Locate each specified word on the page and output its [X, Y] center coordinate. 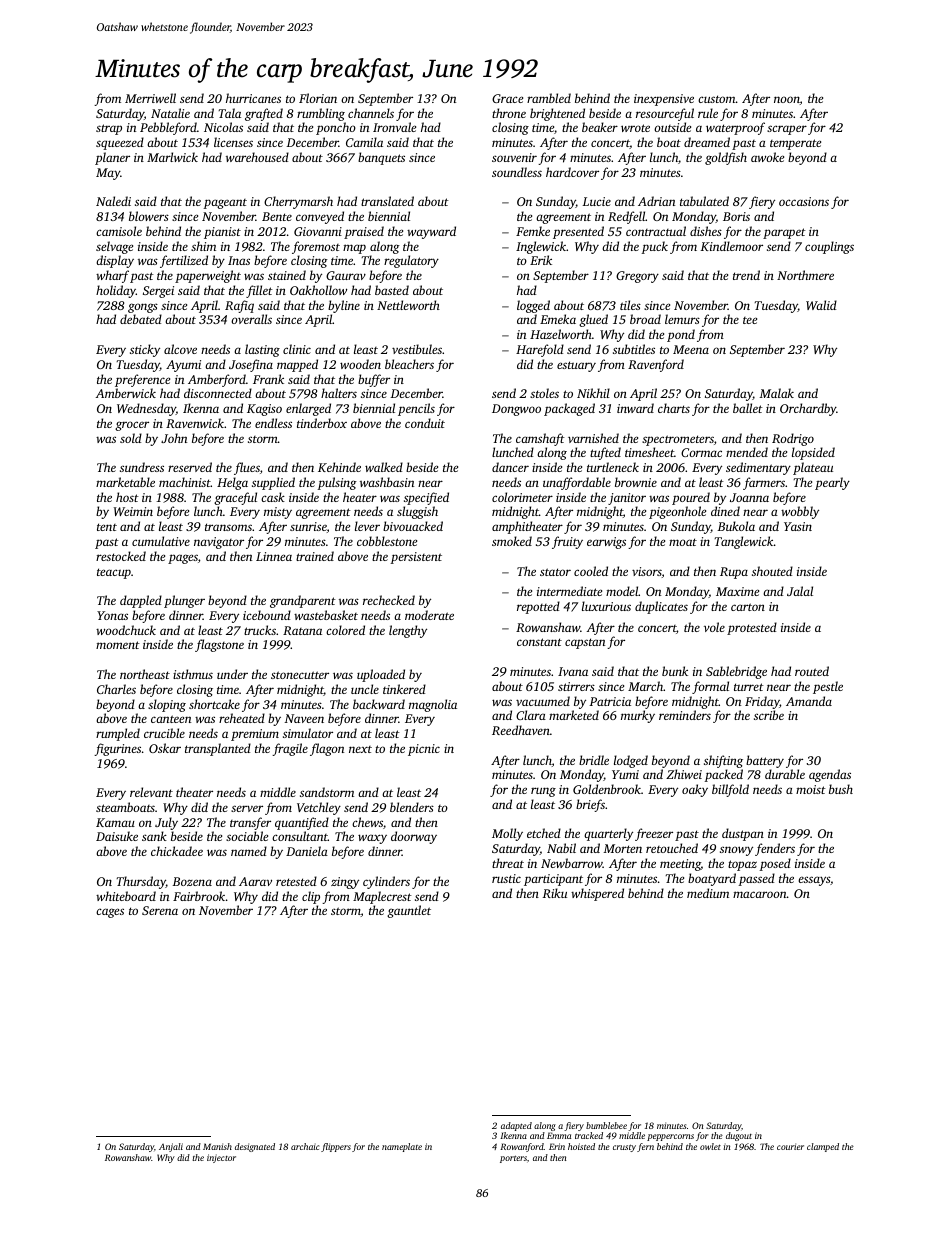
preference [142, 380]
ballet [748, 408]
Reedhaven [521, 730]
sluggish [417, 512]
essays [814, 881]
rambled [549, 98]
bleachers [409, 364]
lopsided [813, 453]
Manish [217, 1146]
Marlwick [172, 157]
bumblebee [606, 1125]
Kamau [115, 822]
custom [717, 99]
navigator [219, 543]
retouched [672, 848]
